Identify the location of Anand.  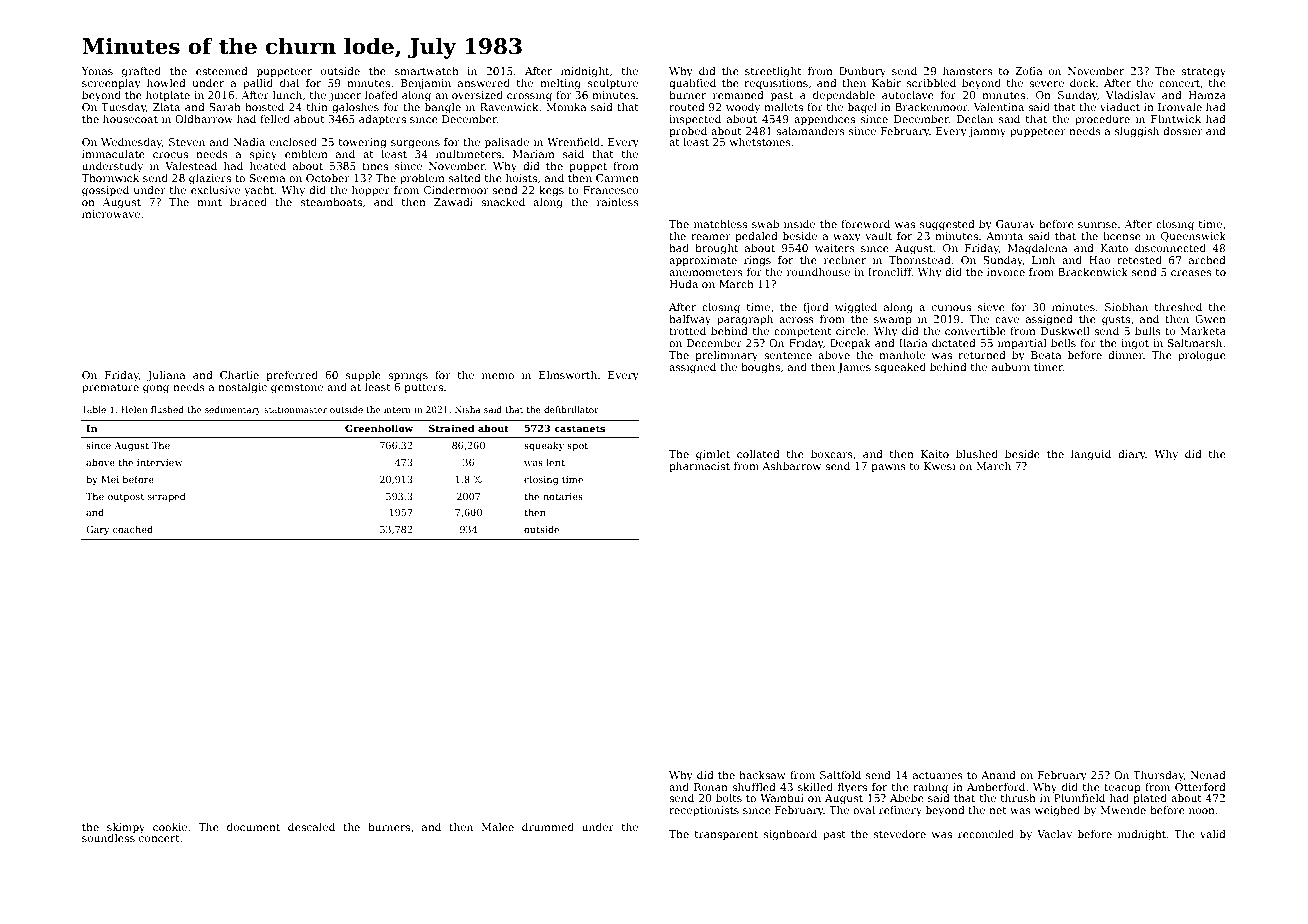
(998, 775).
